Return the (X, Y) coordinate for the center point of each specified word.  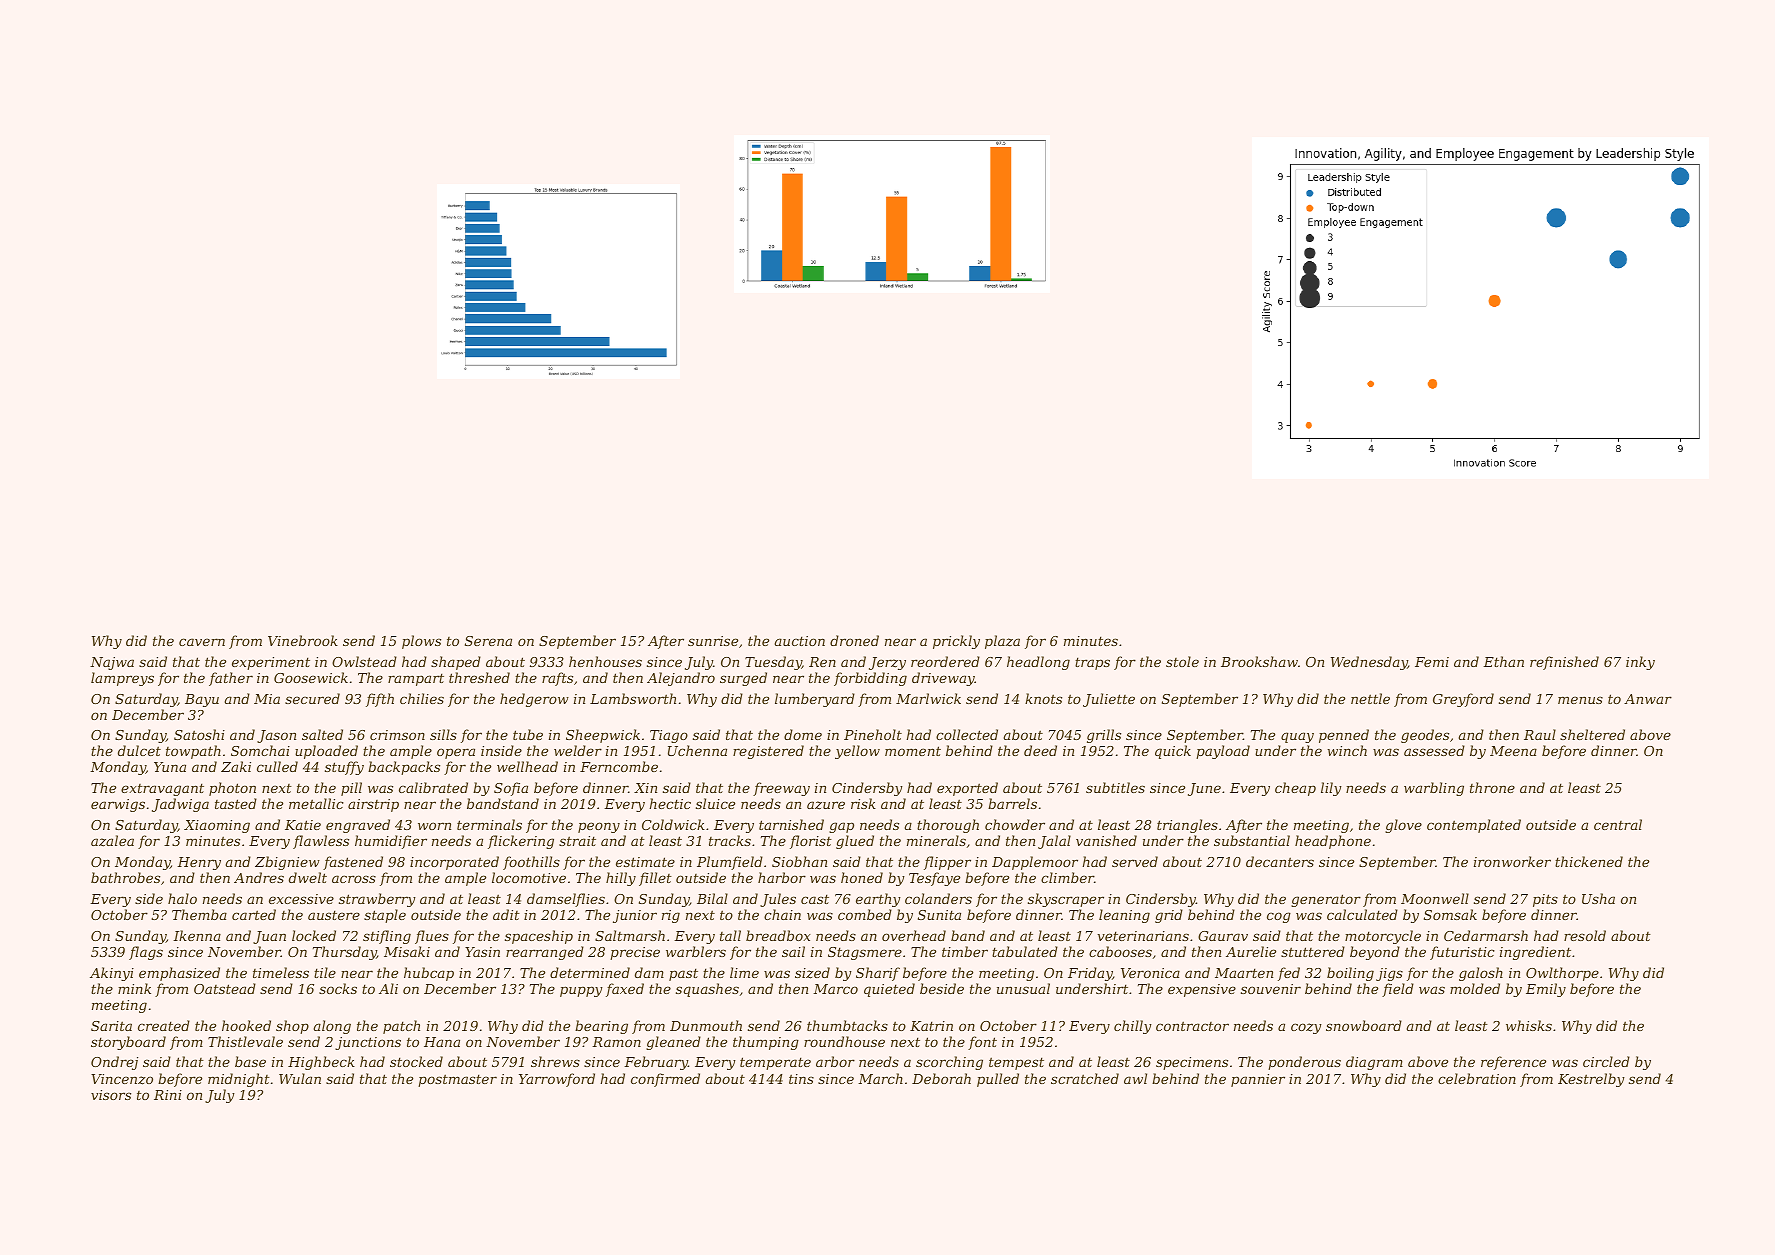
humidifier (391, 842)
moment (913, 751)
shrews (555, 1061)
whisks (1529, 1025)
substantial (1252, 840)
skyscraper (1066, 900)
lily (1331, 789)
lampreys (122, 679)
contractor (1192, 1026)
